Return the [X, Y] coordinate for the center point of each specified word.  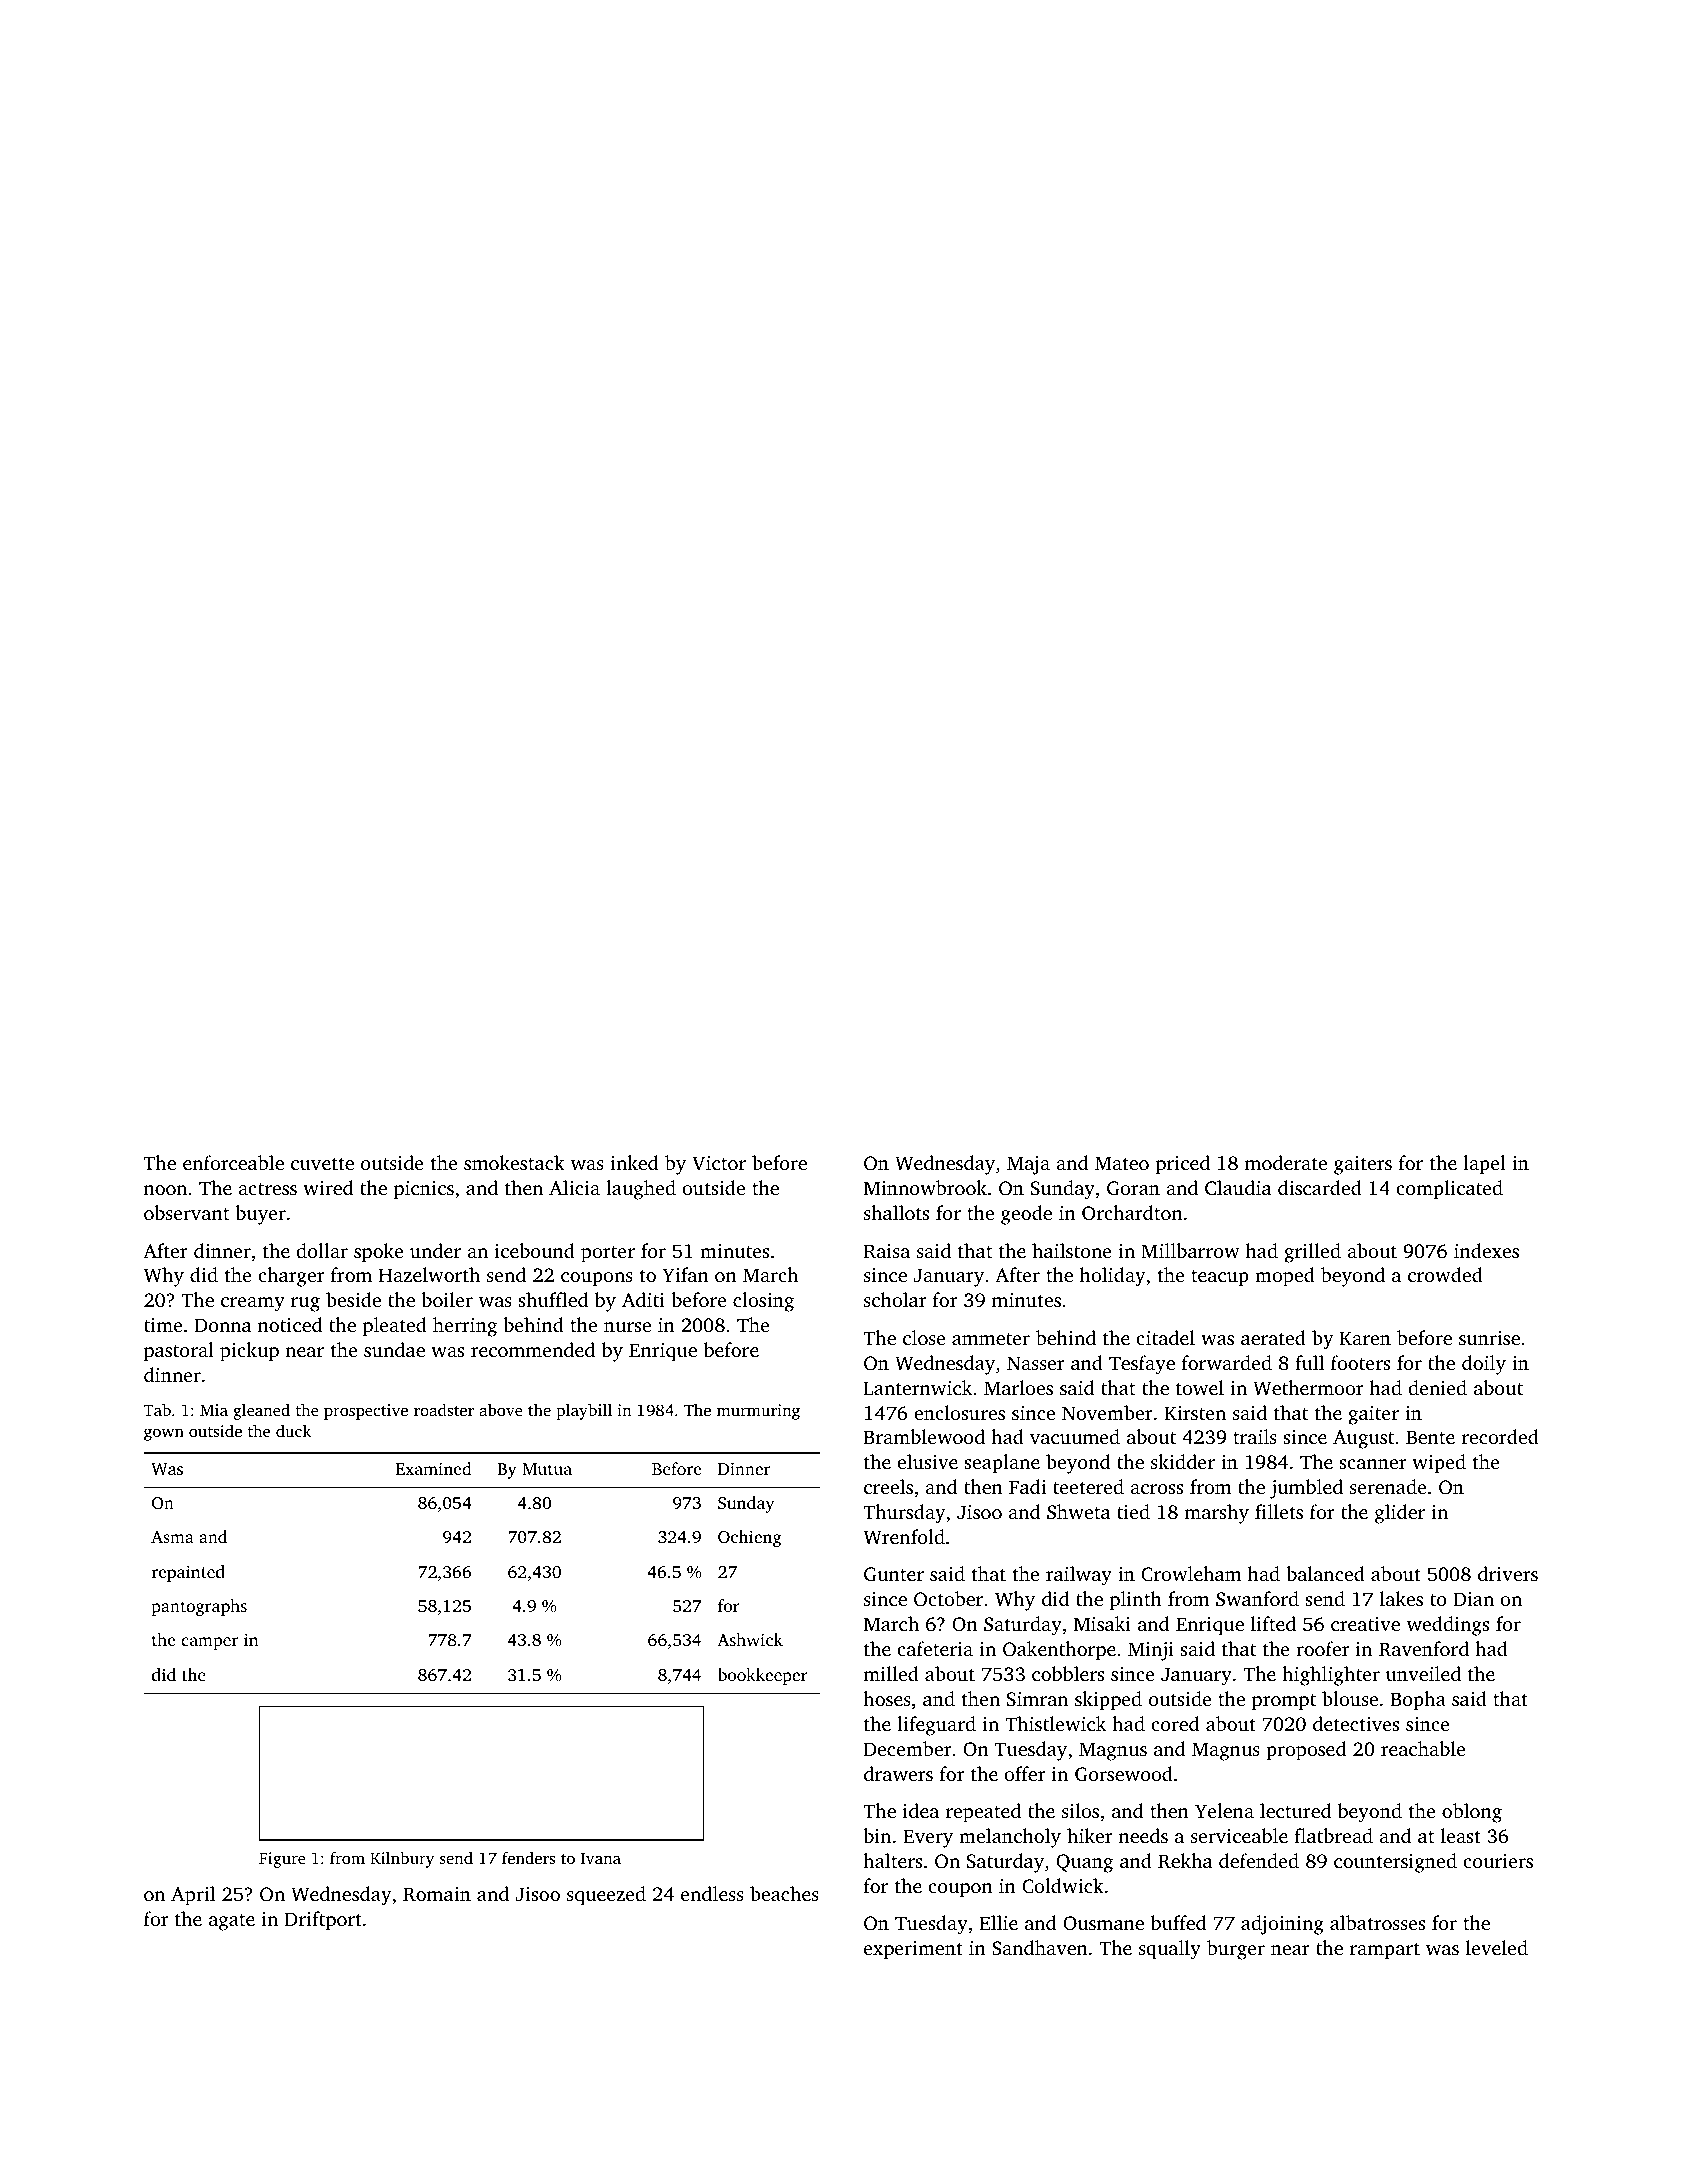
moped [1285, 1277]
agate [232, 1922]
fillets [1279, 1511]
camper [209, 1643]
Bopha [1418, 1701]
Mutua [547, 1469]
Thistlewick [1055, 1723]
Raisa [887, 1251]
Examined [433, 1468]
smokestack [514, 1162]
